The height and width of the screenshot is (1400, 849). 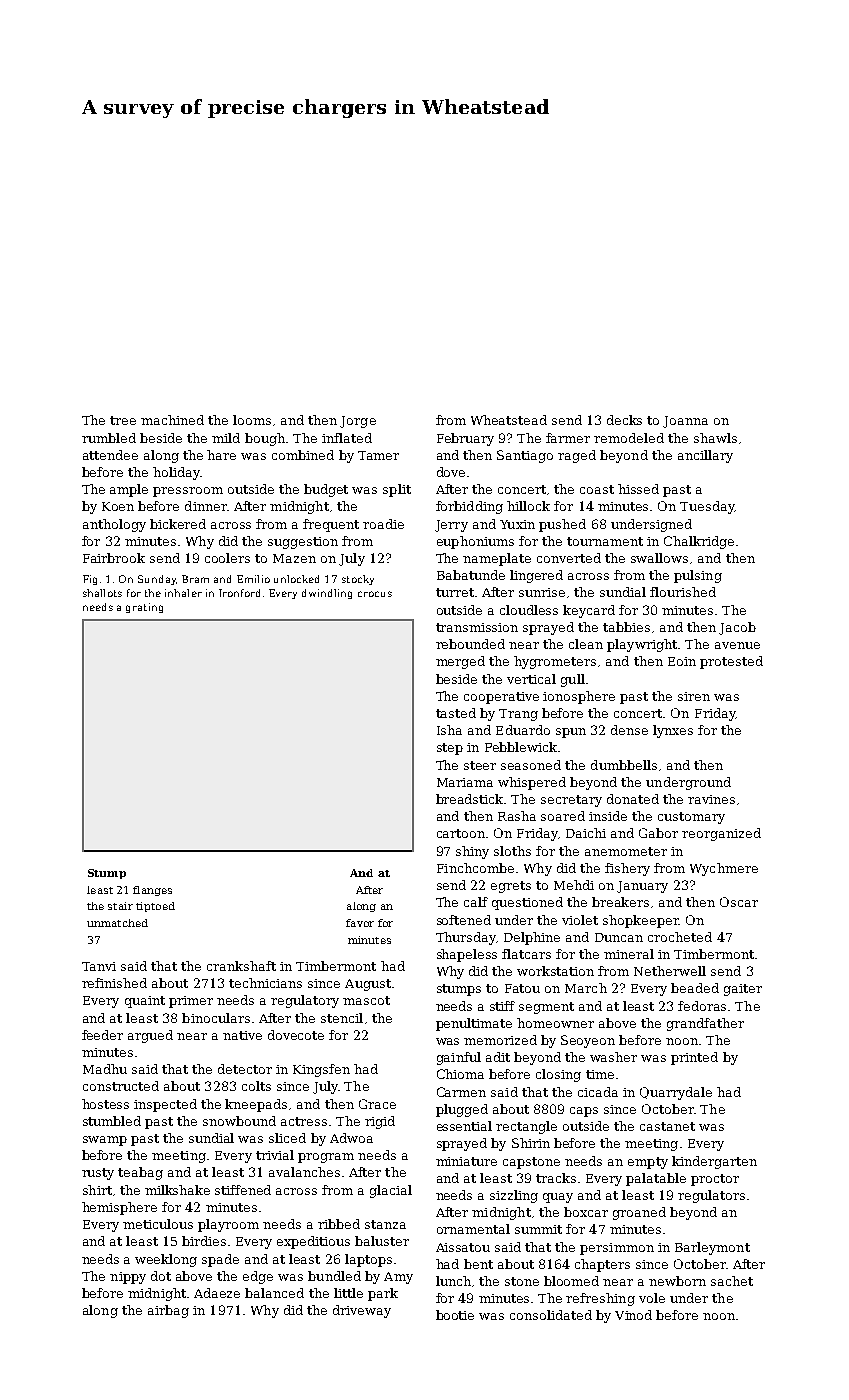 I want to click on balanced, so click(x=274, y=1293).
